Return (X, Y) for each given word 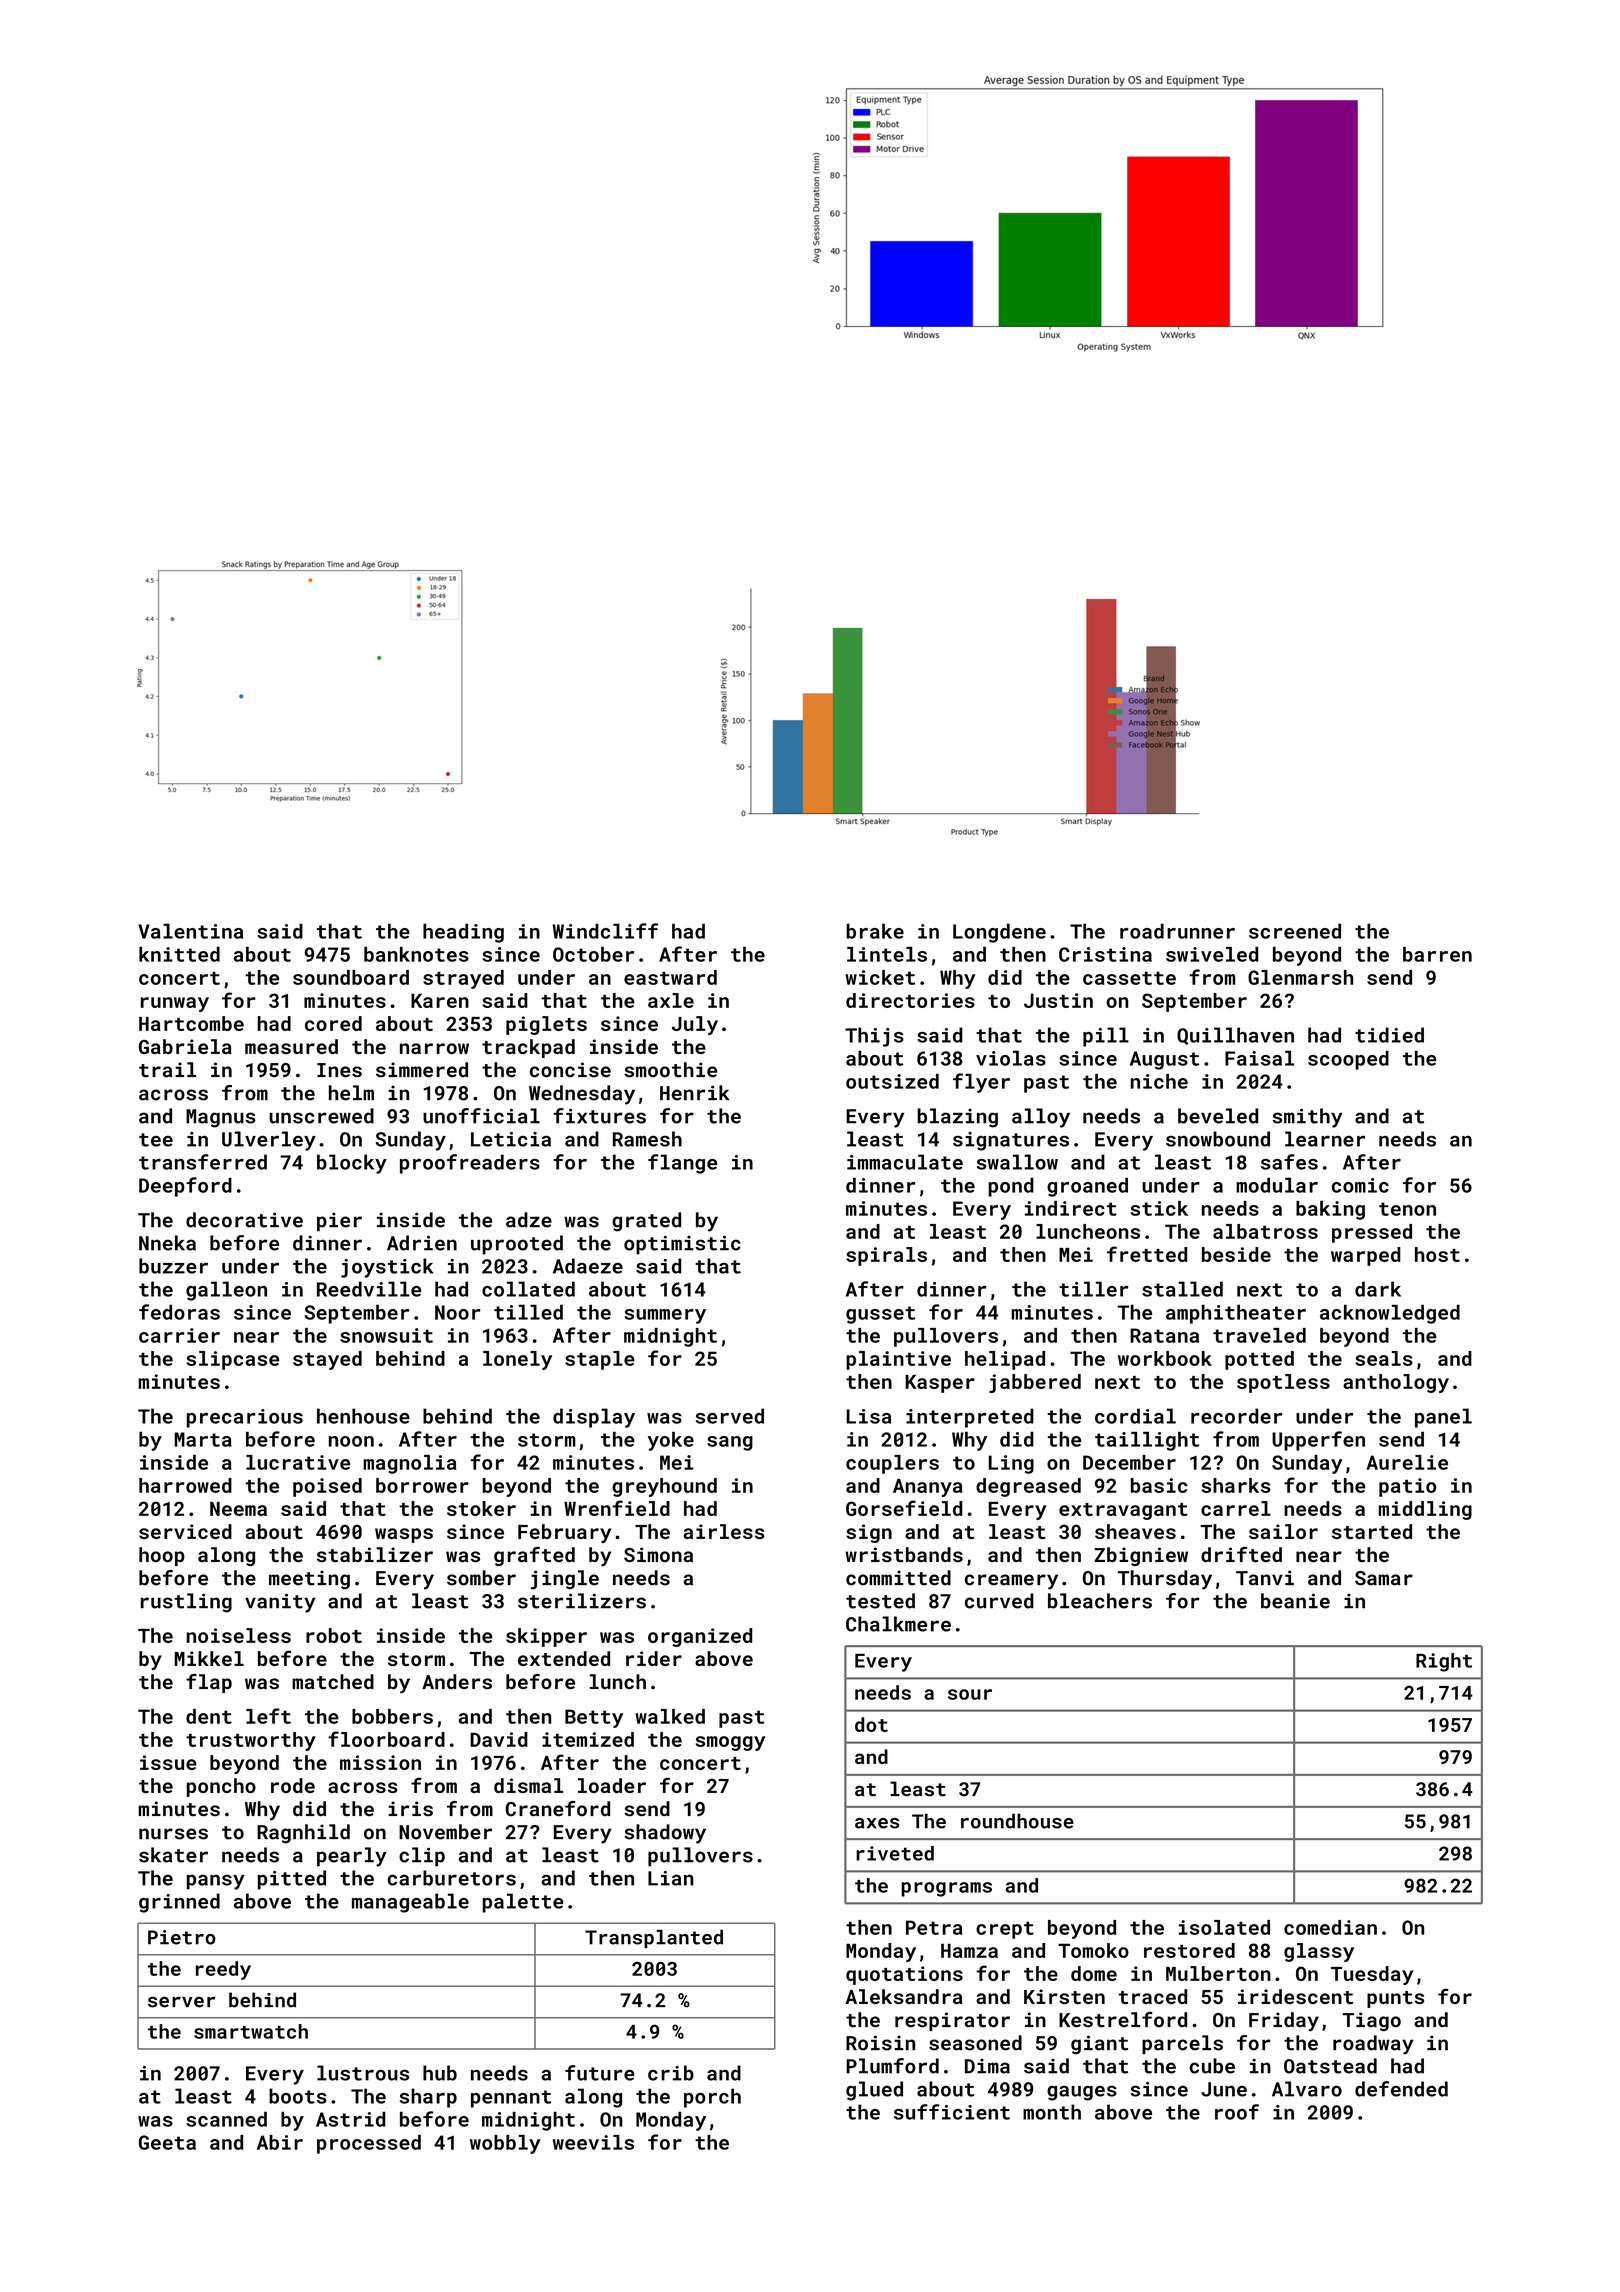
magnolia (409, 1464)
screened (1295, 931)
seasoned (975, 2043)
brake (875, 931)
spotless (1283, 1383)
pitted (292, 1880)
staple (600, 1360)
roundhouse (1017, 1821)
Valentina (190, 931)
